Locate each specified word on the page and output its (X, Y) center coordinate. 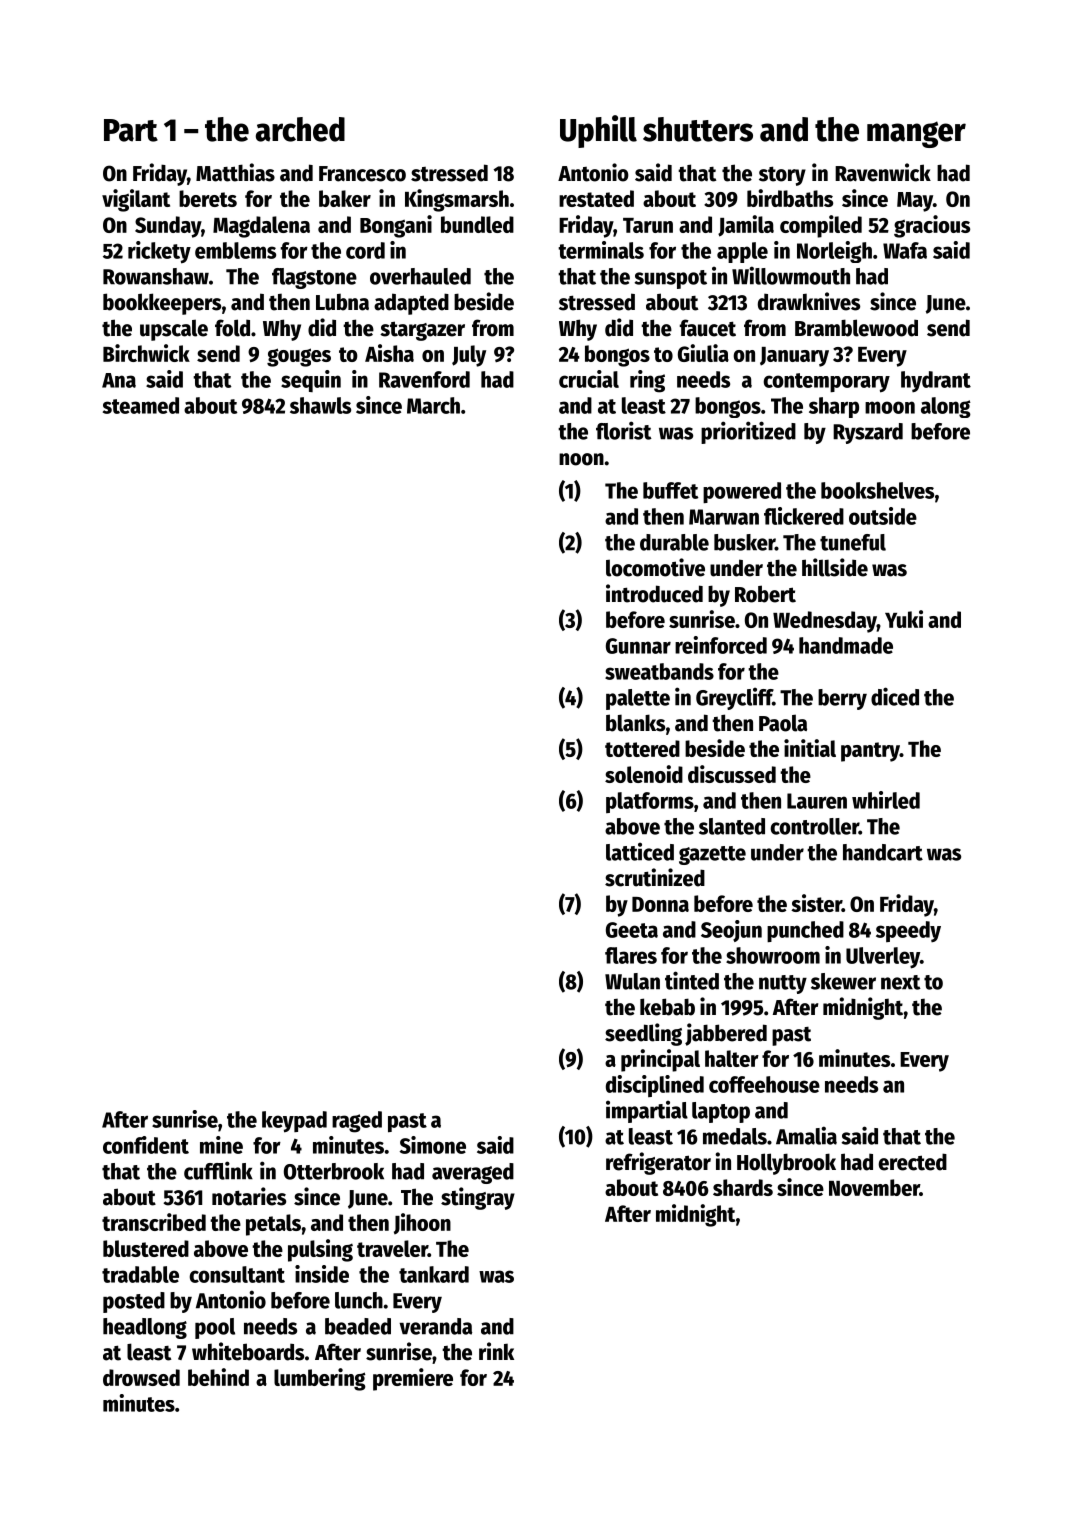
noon (581, 459)
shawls (320, 405)
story (782, 176)
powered (742, 492)
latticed (640, 851)
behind (218, 1377)
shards (743, 1187)
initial (810, 748)
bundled (477, 224)
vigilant (136, 200)
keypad (294, 1122)
